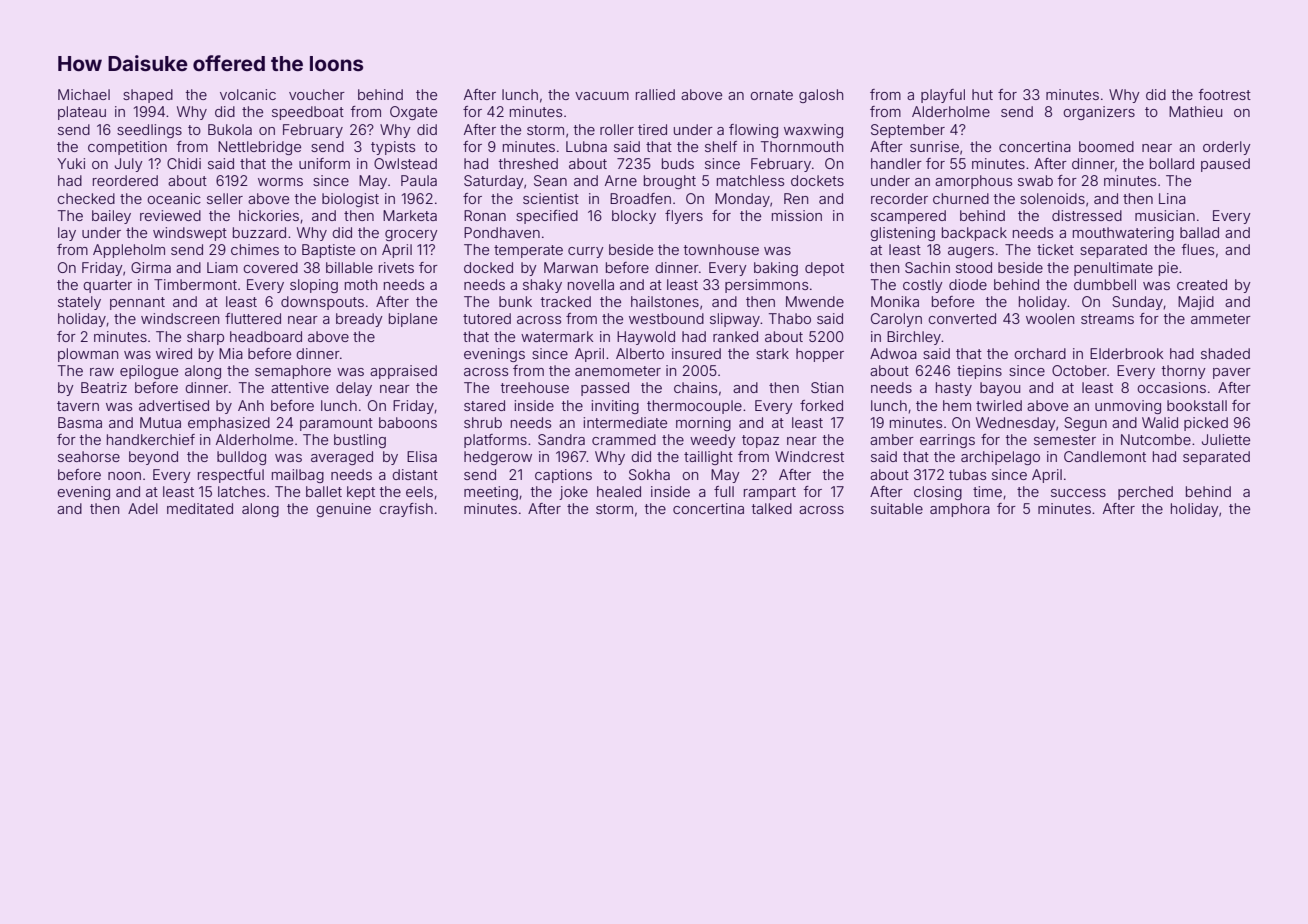  Describe the element at coordinates (1106, 146) in the document. I see `boomed` at that location.
